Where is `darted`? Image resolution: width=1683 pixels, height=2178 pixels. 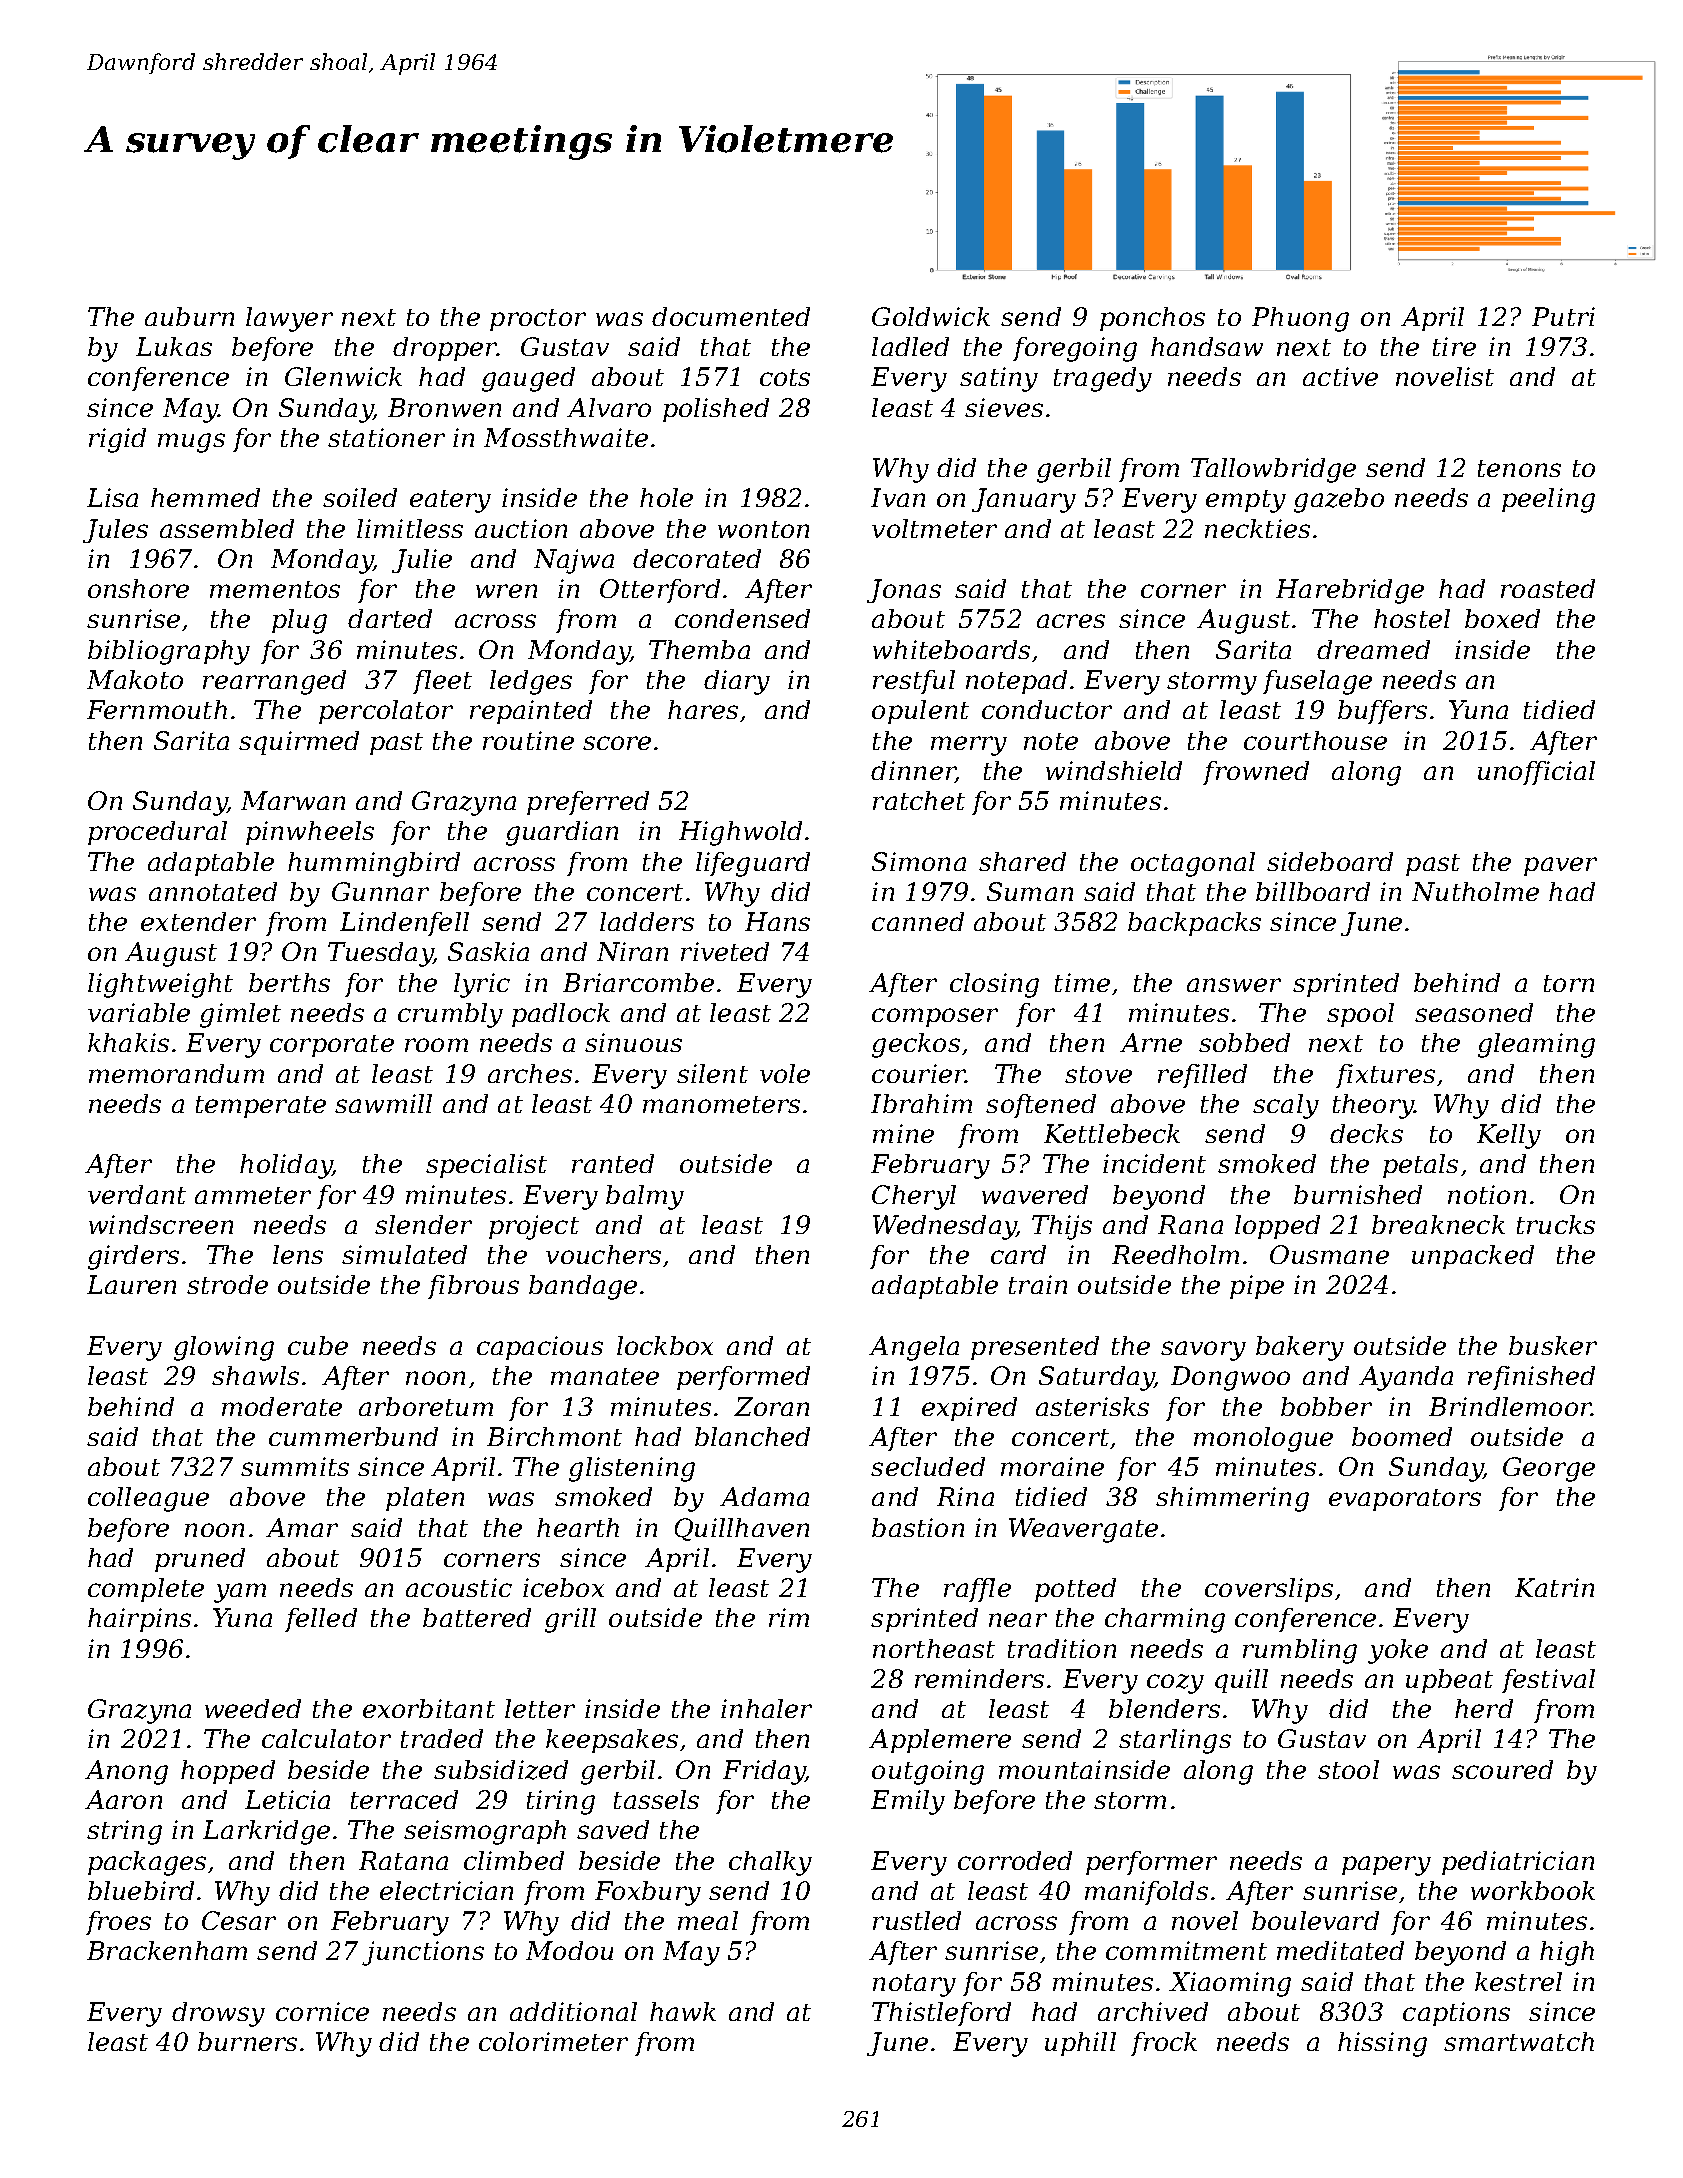 darted is located at coordinates (390, 618).
